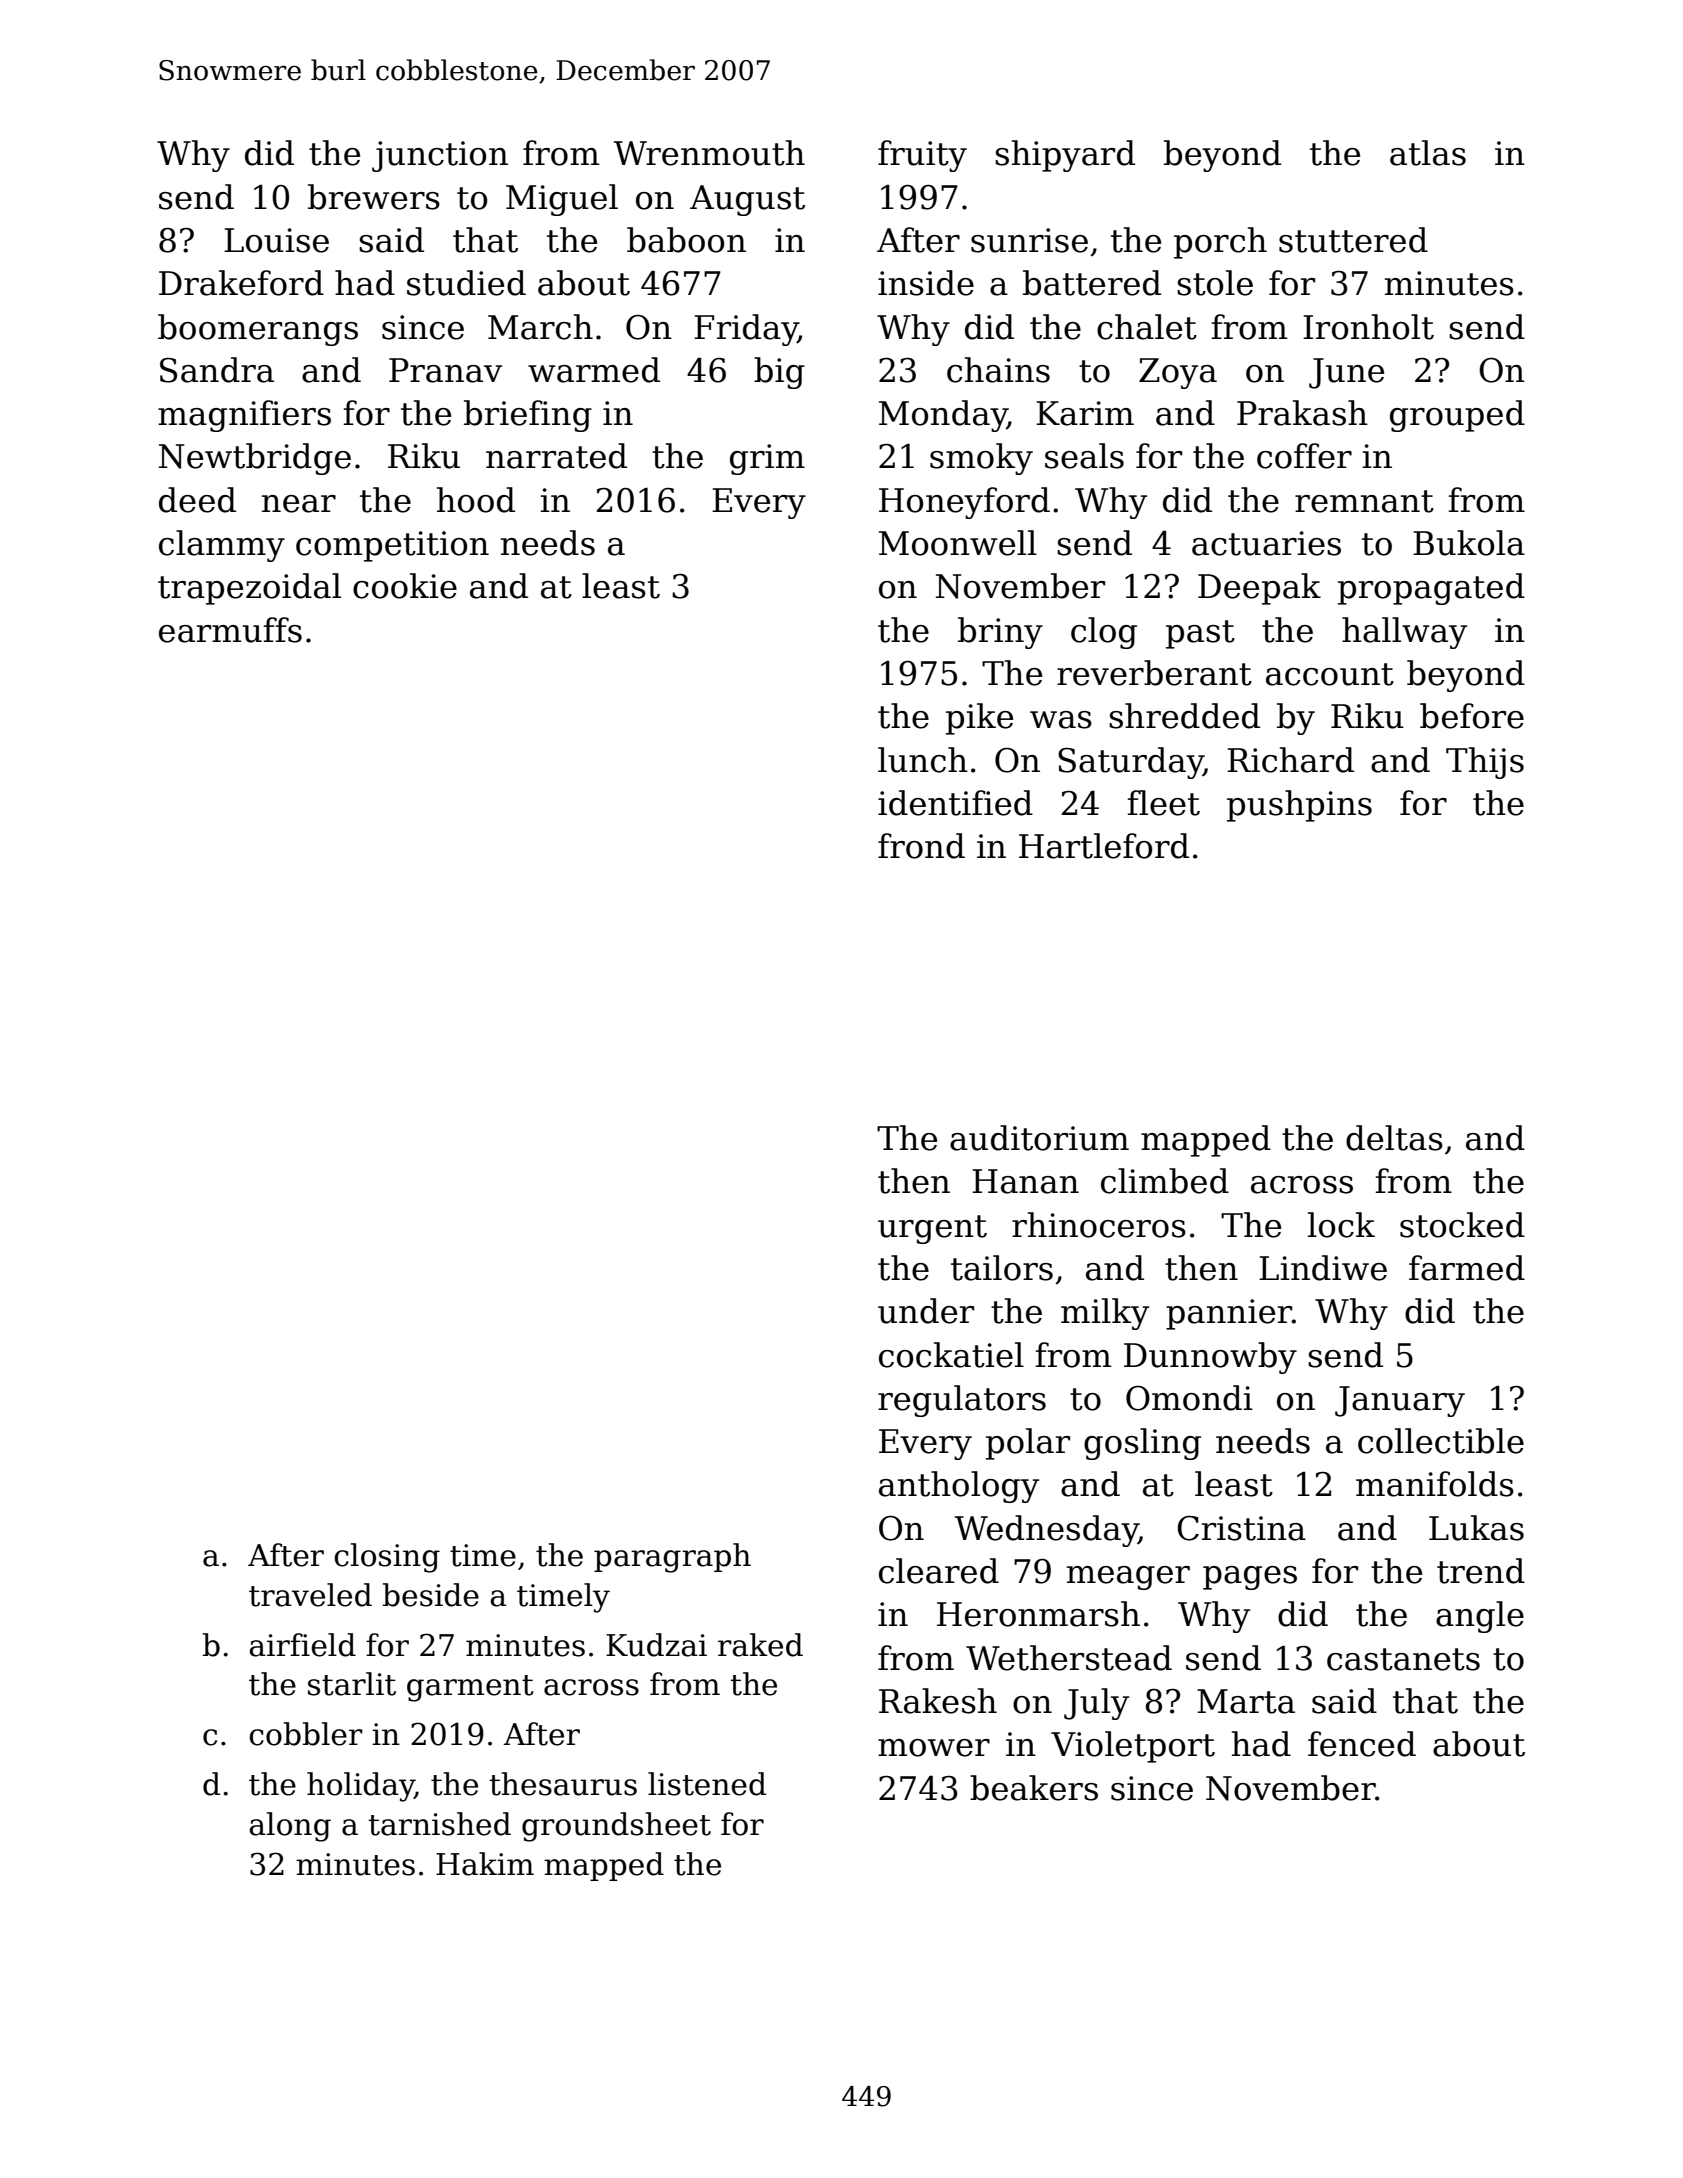 The height and width of the screenshot is (2178, 1683). What do you see at coordinates (485, 1864) in the screenshot?
I see `Hakim` at bounding box center [485, 1864].
